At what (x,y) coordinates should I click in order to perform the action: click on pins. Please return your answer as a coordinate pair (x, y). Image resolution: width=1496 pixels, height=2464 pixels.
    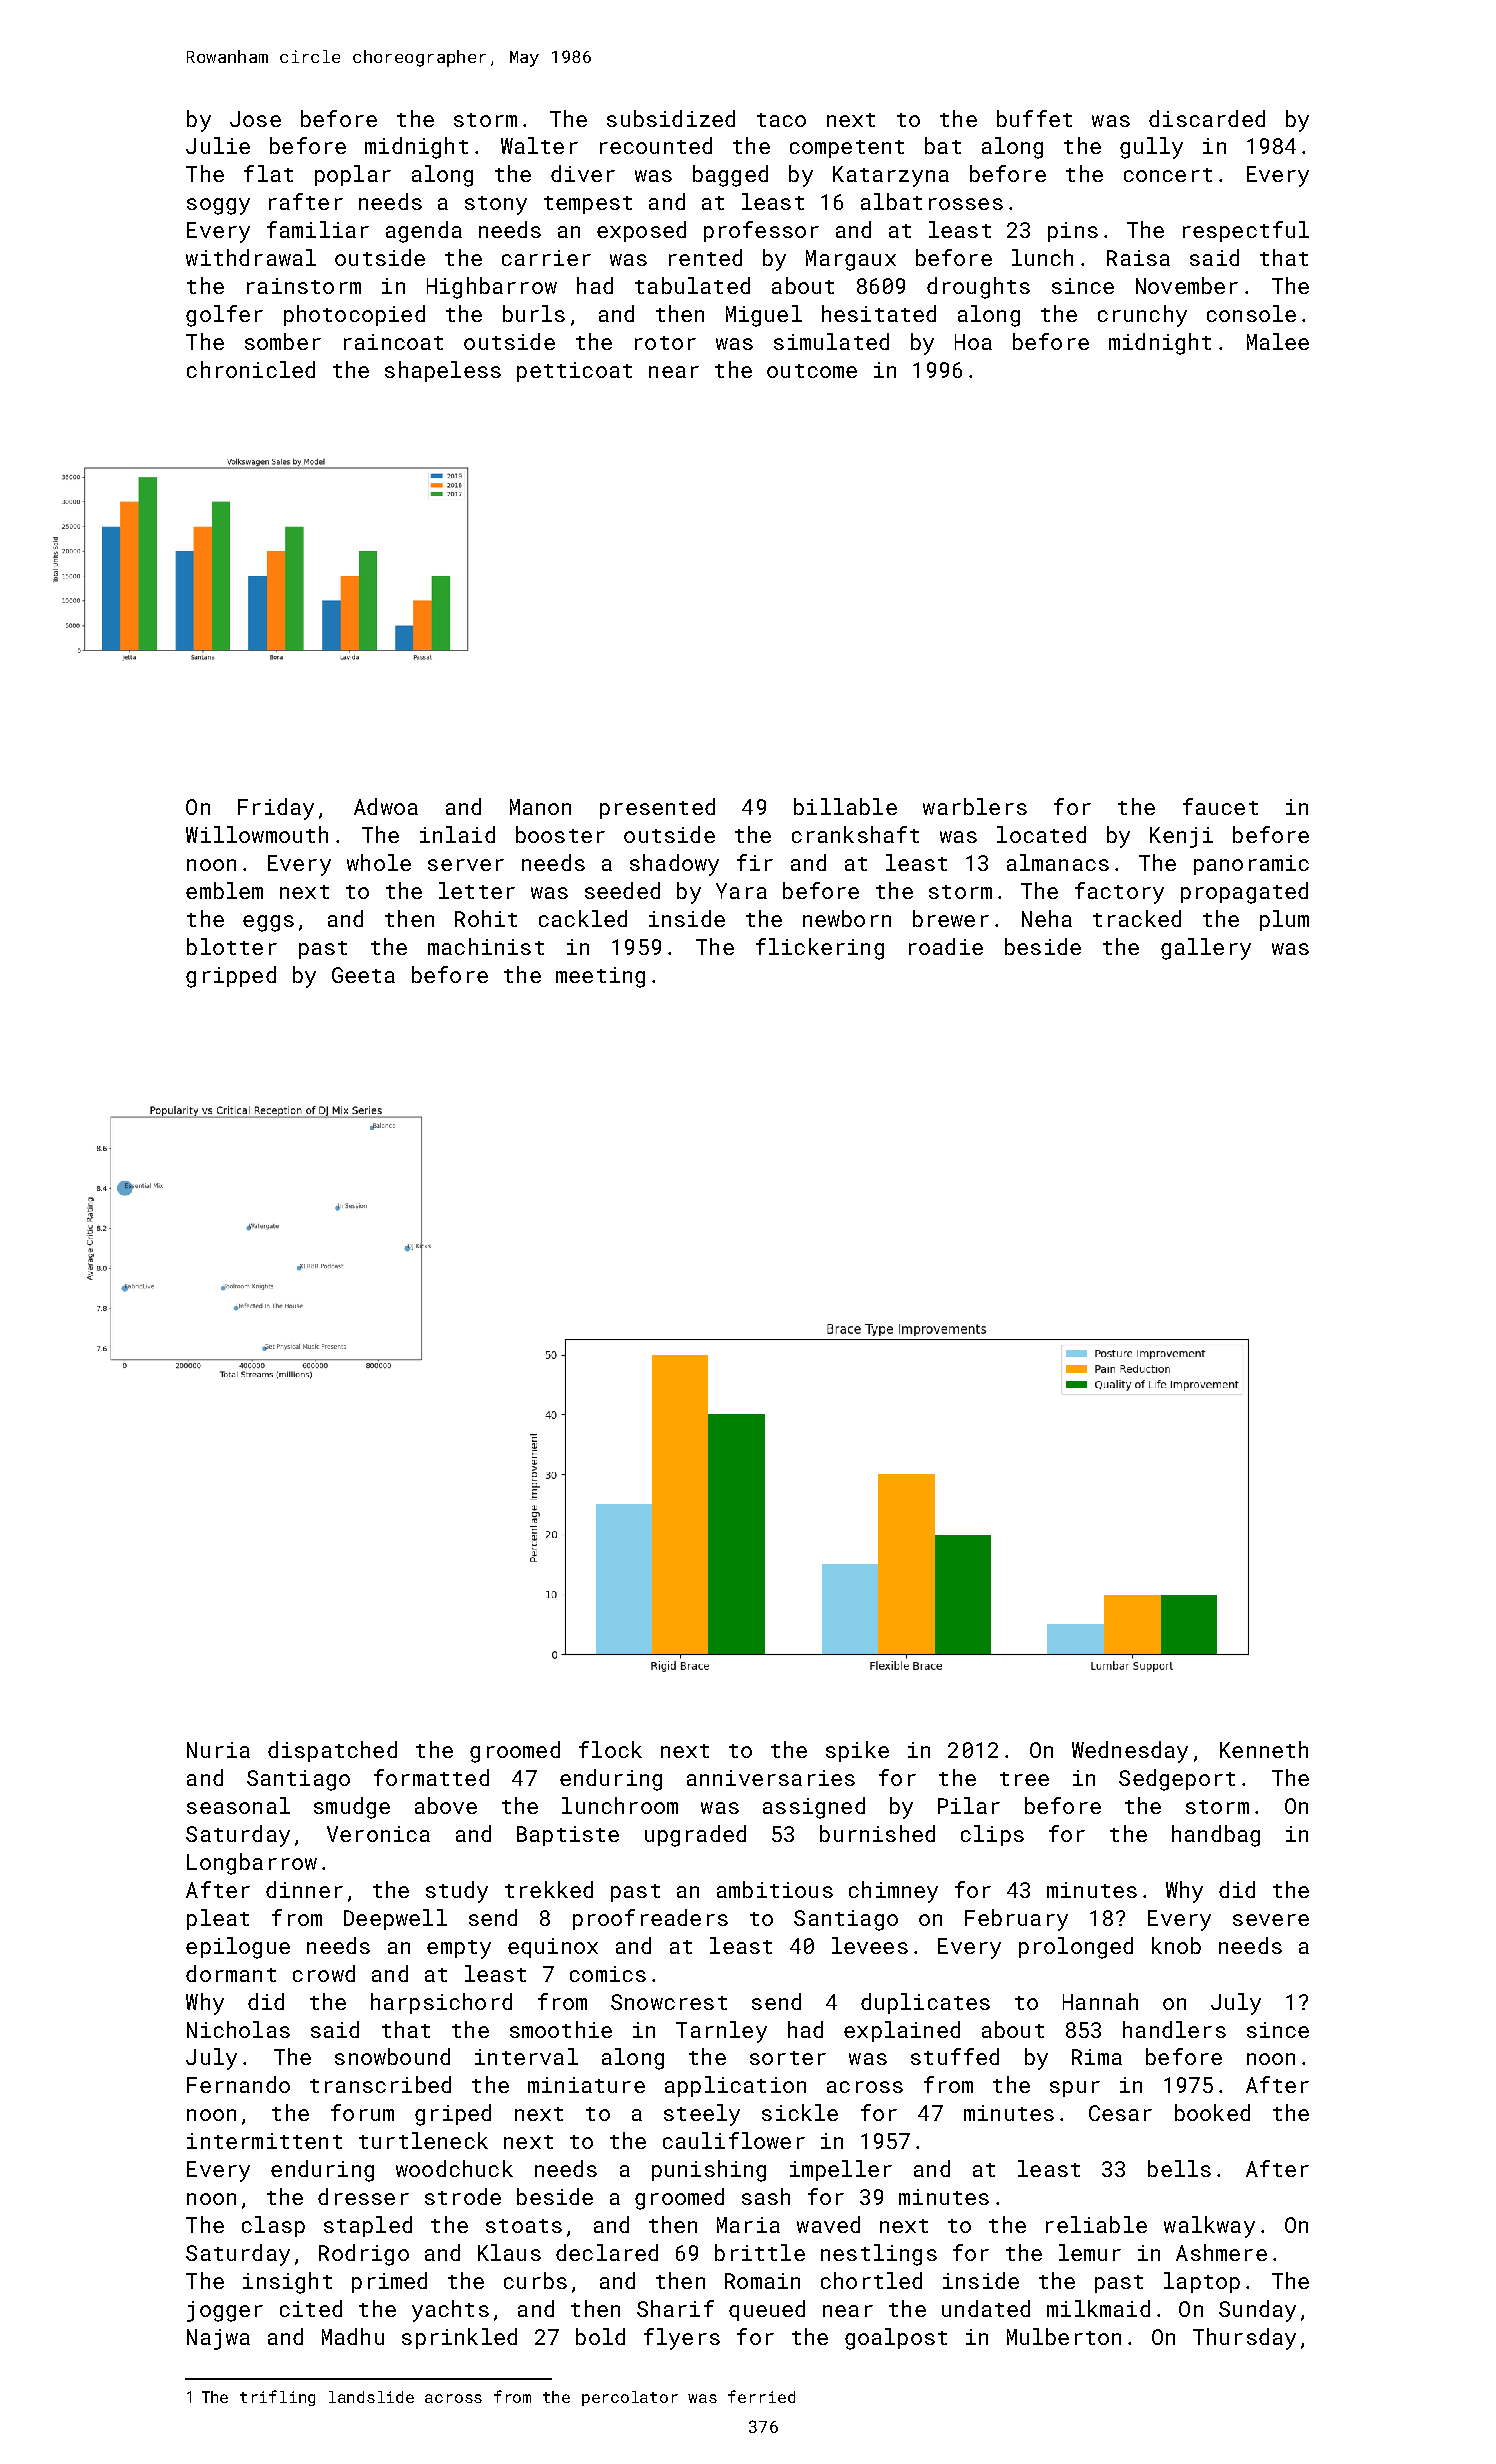
    Looking at the image, I should click on (1073, 232).
